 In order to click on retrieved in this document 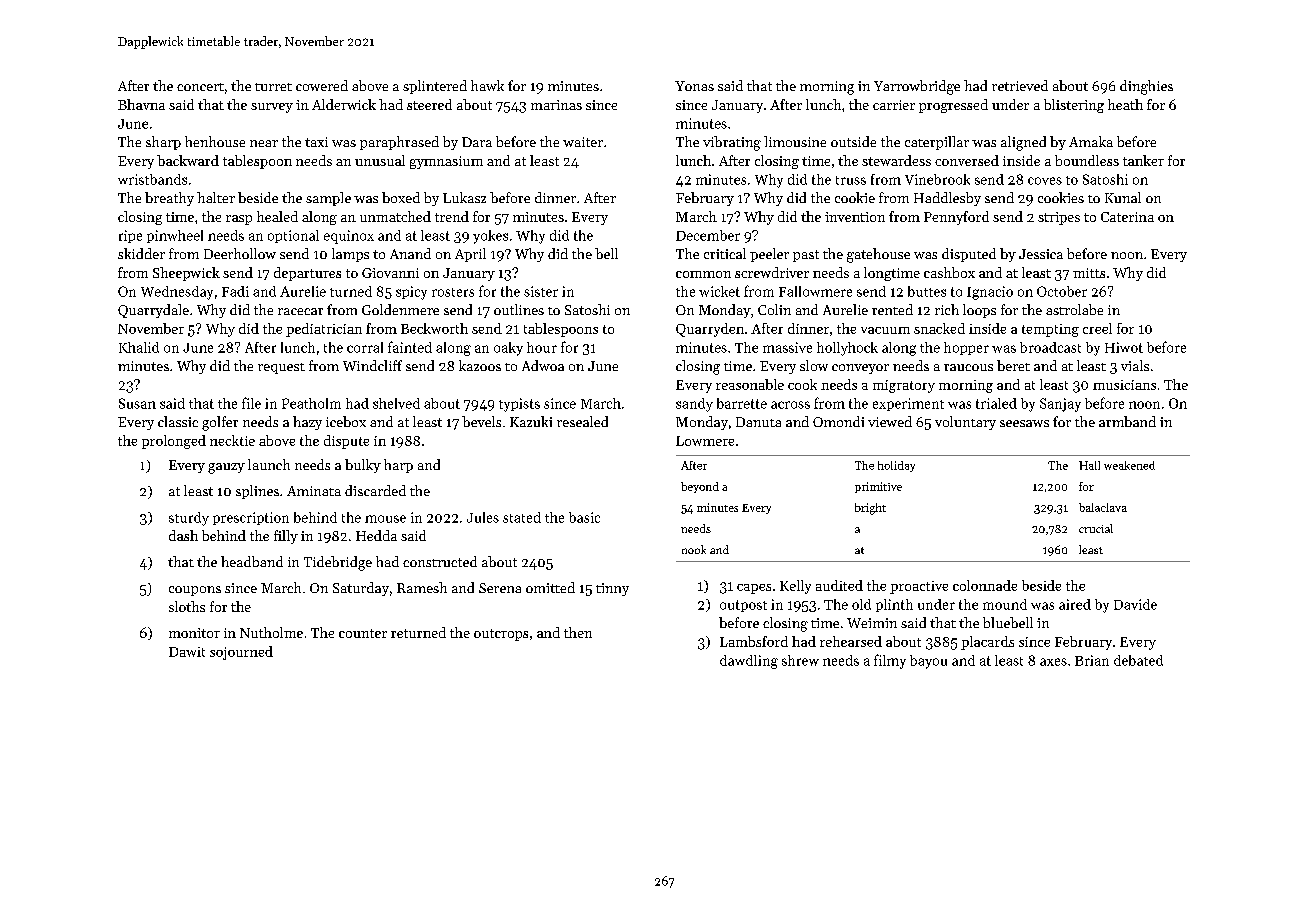, I will do `click(1020, 85)`.
